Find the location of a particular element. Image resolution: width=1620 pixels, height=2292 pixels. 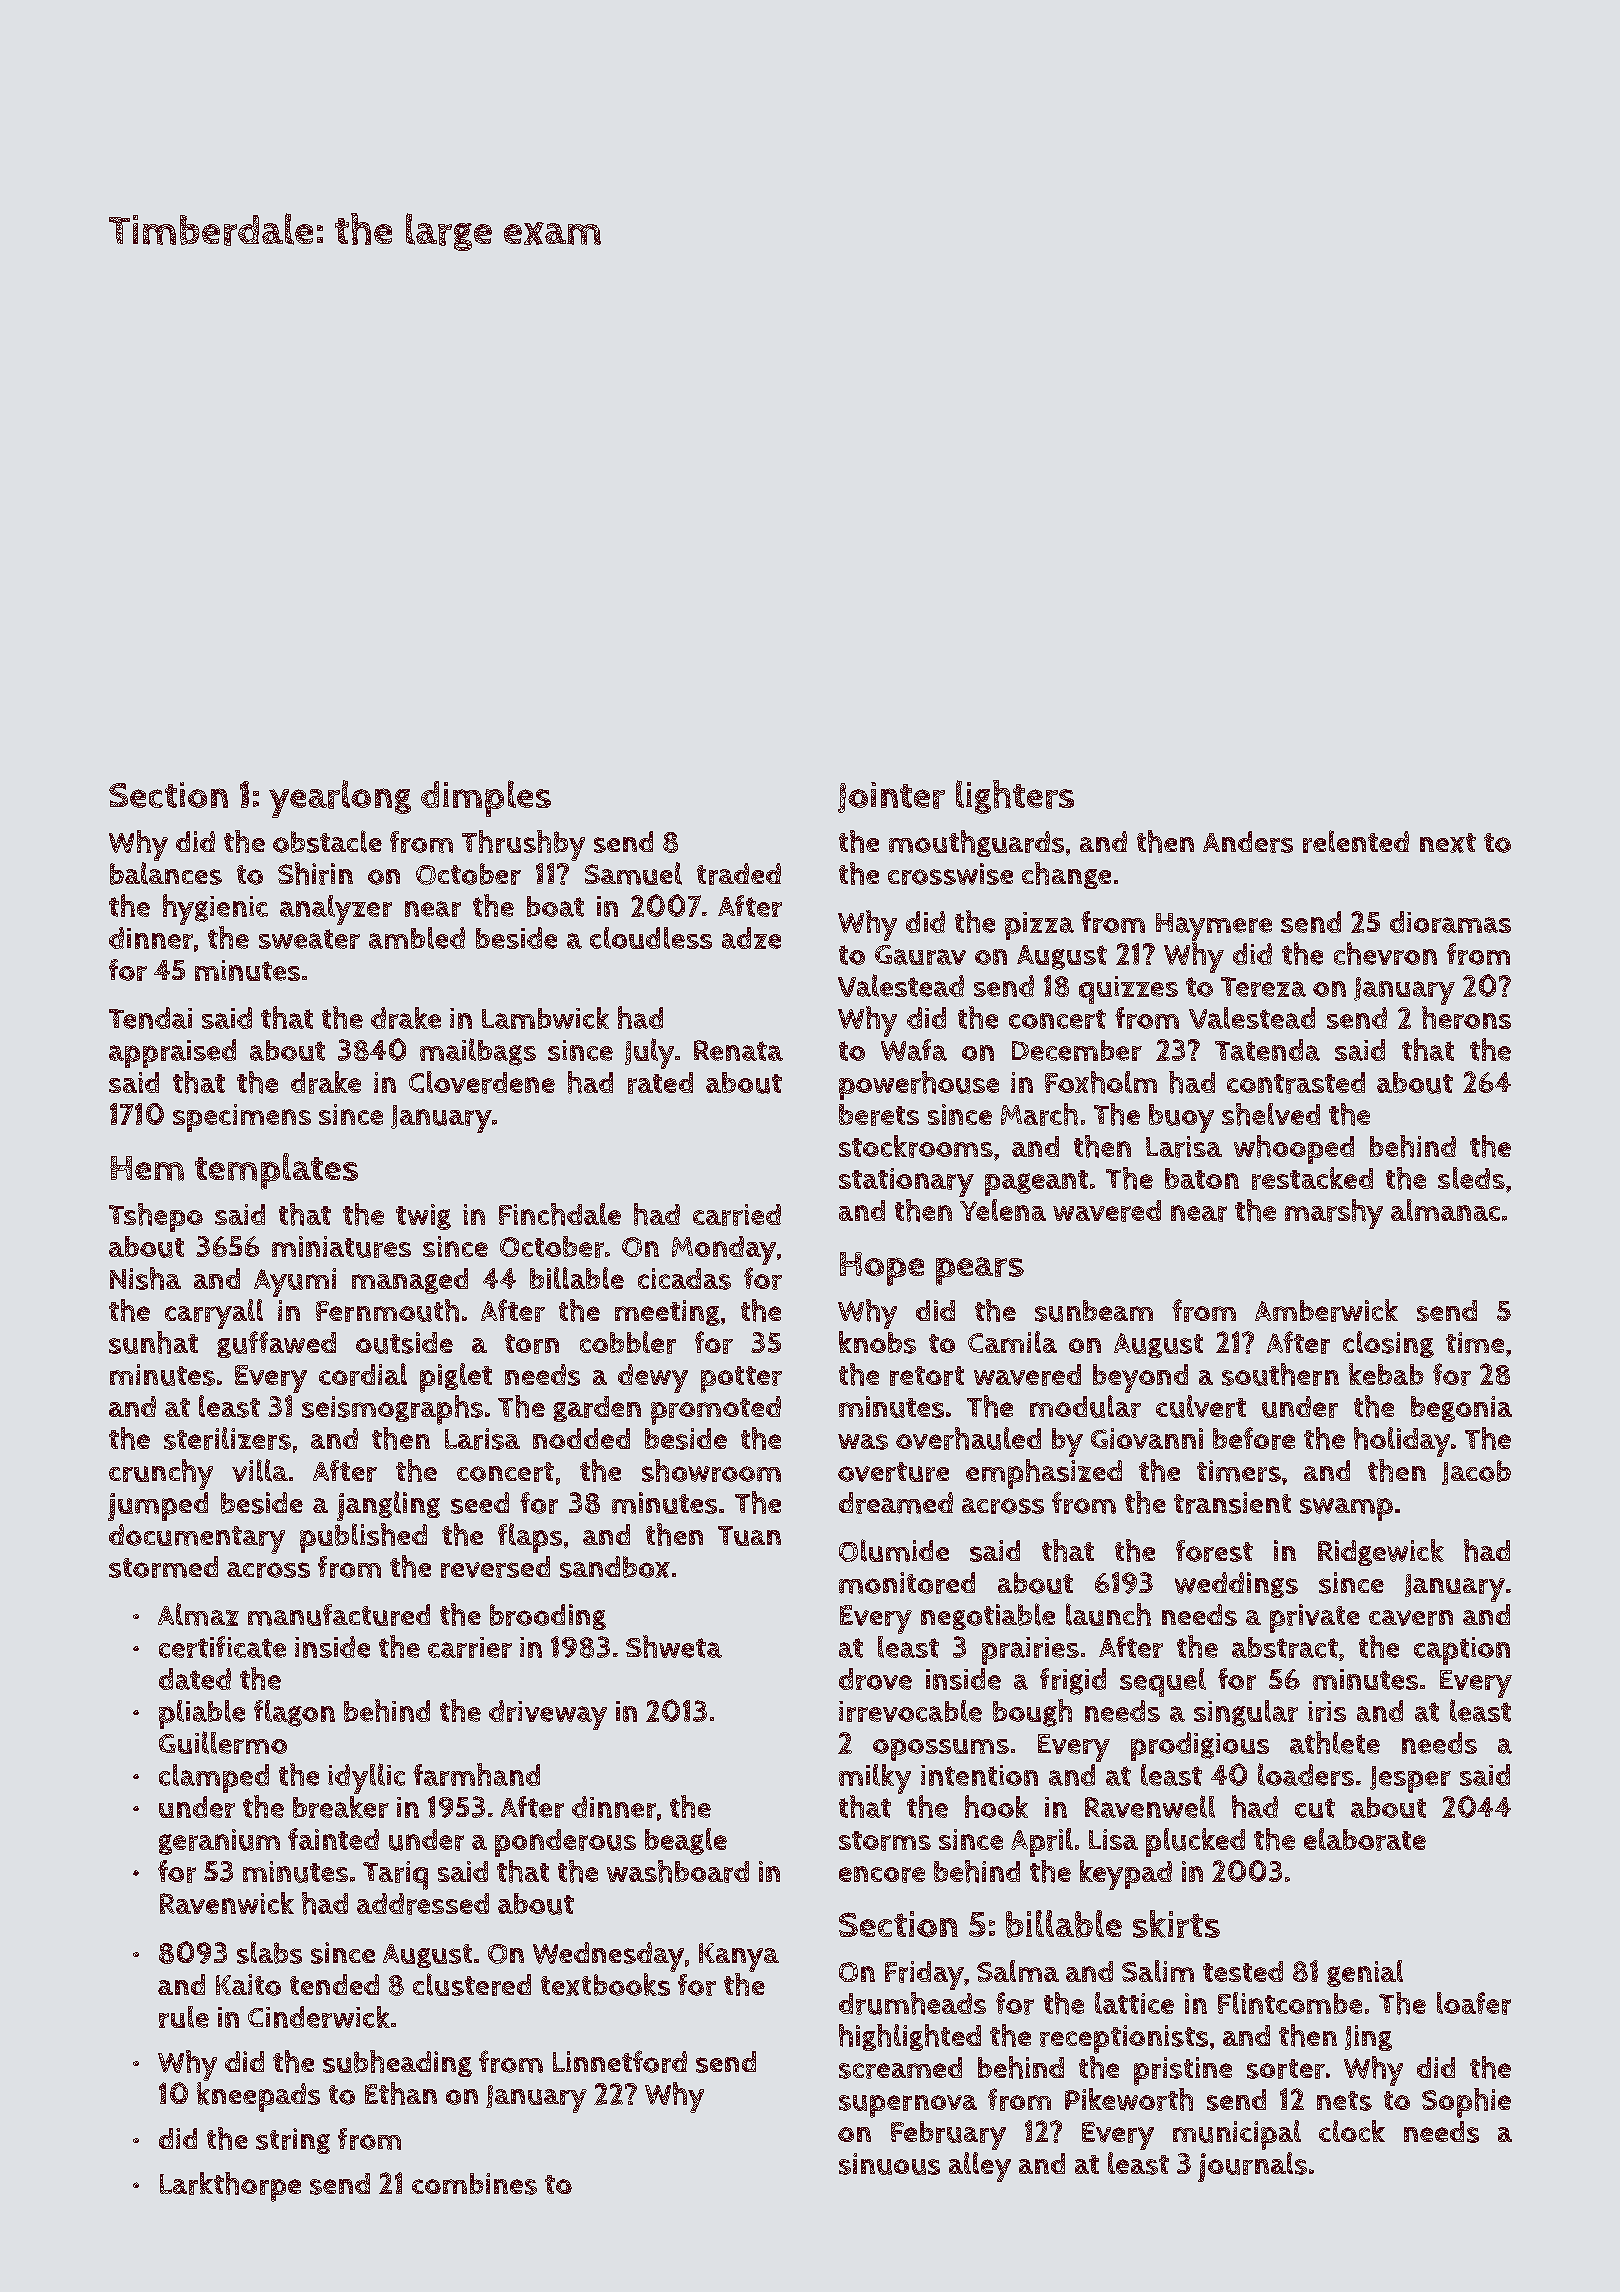

Shweta is located at coordinates (674, 1646).
